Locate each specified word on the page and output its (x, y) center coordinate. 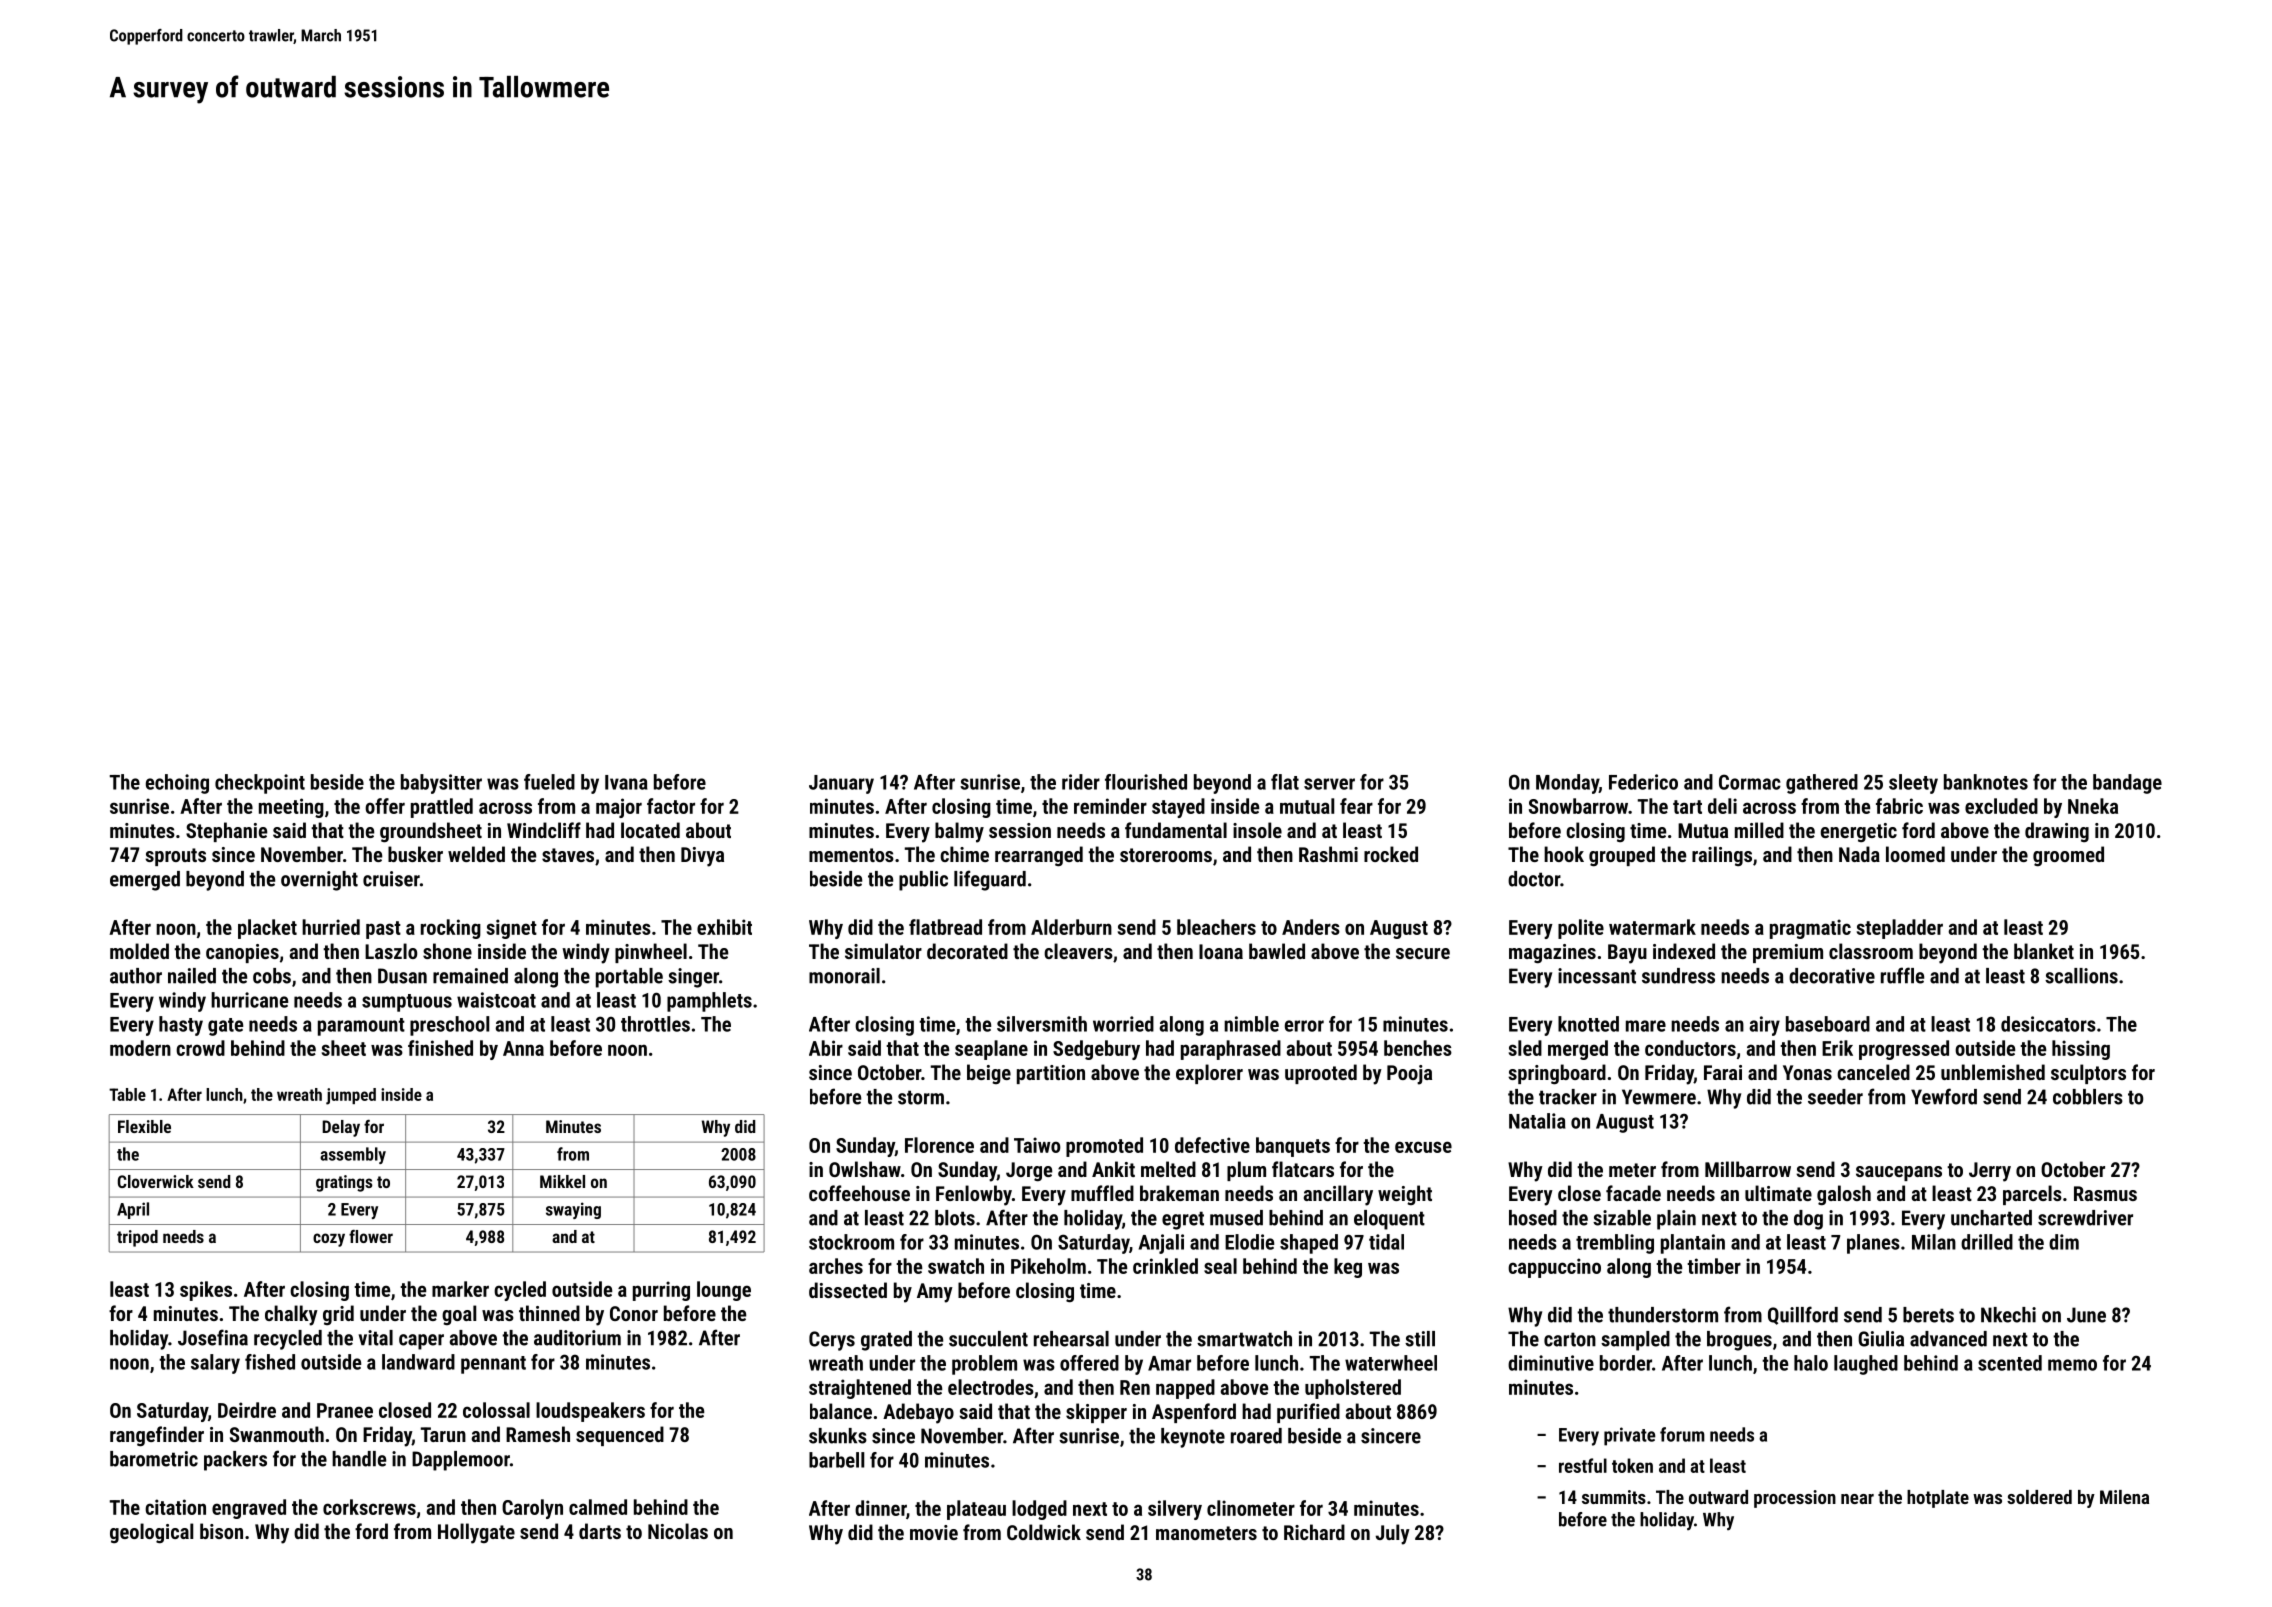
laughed (1866, 1365)
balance (841, 1411)
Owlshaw (865, 1169)
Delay (341, 1128)
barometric (154, 1459)
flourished (1146, 782)
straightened (860, 1389)
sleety (1913, 784)
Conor (634, 1313)
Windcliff (544, 830)
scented (2010, 1363)
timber (1714, 1266)
